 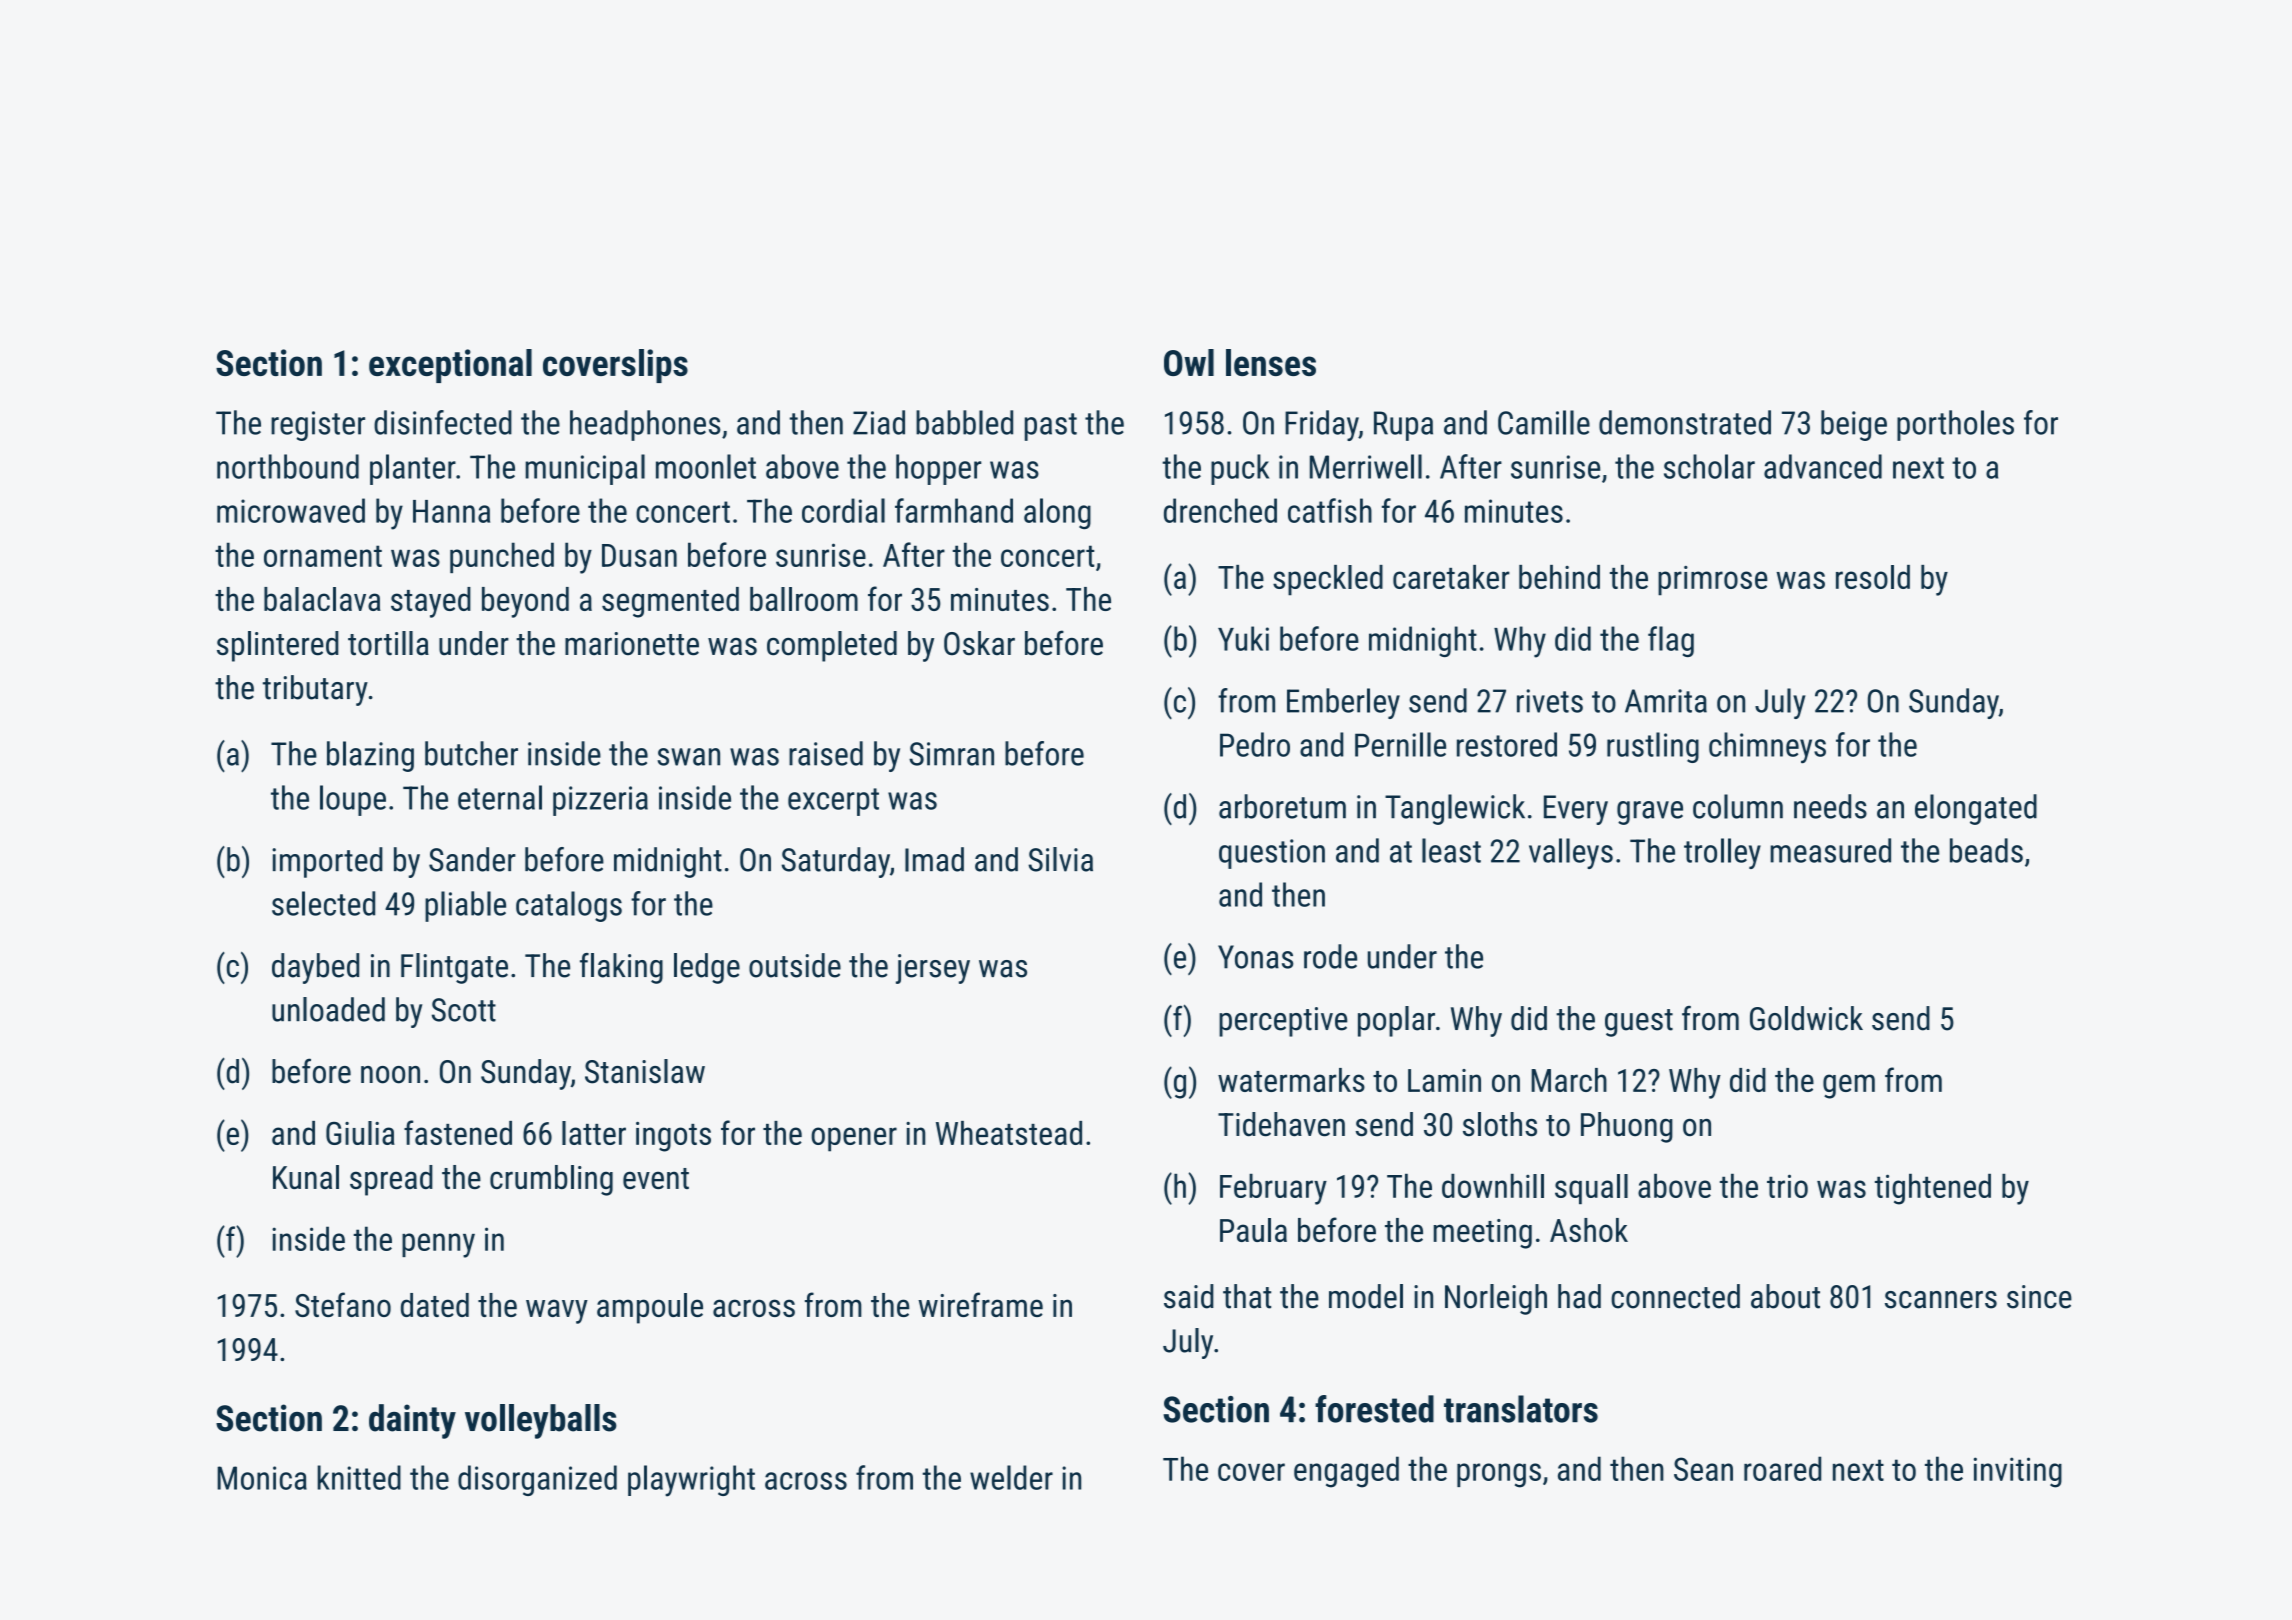 I want to click on gem, so click(x=1849, y=1086).
